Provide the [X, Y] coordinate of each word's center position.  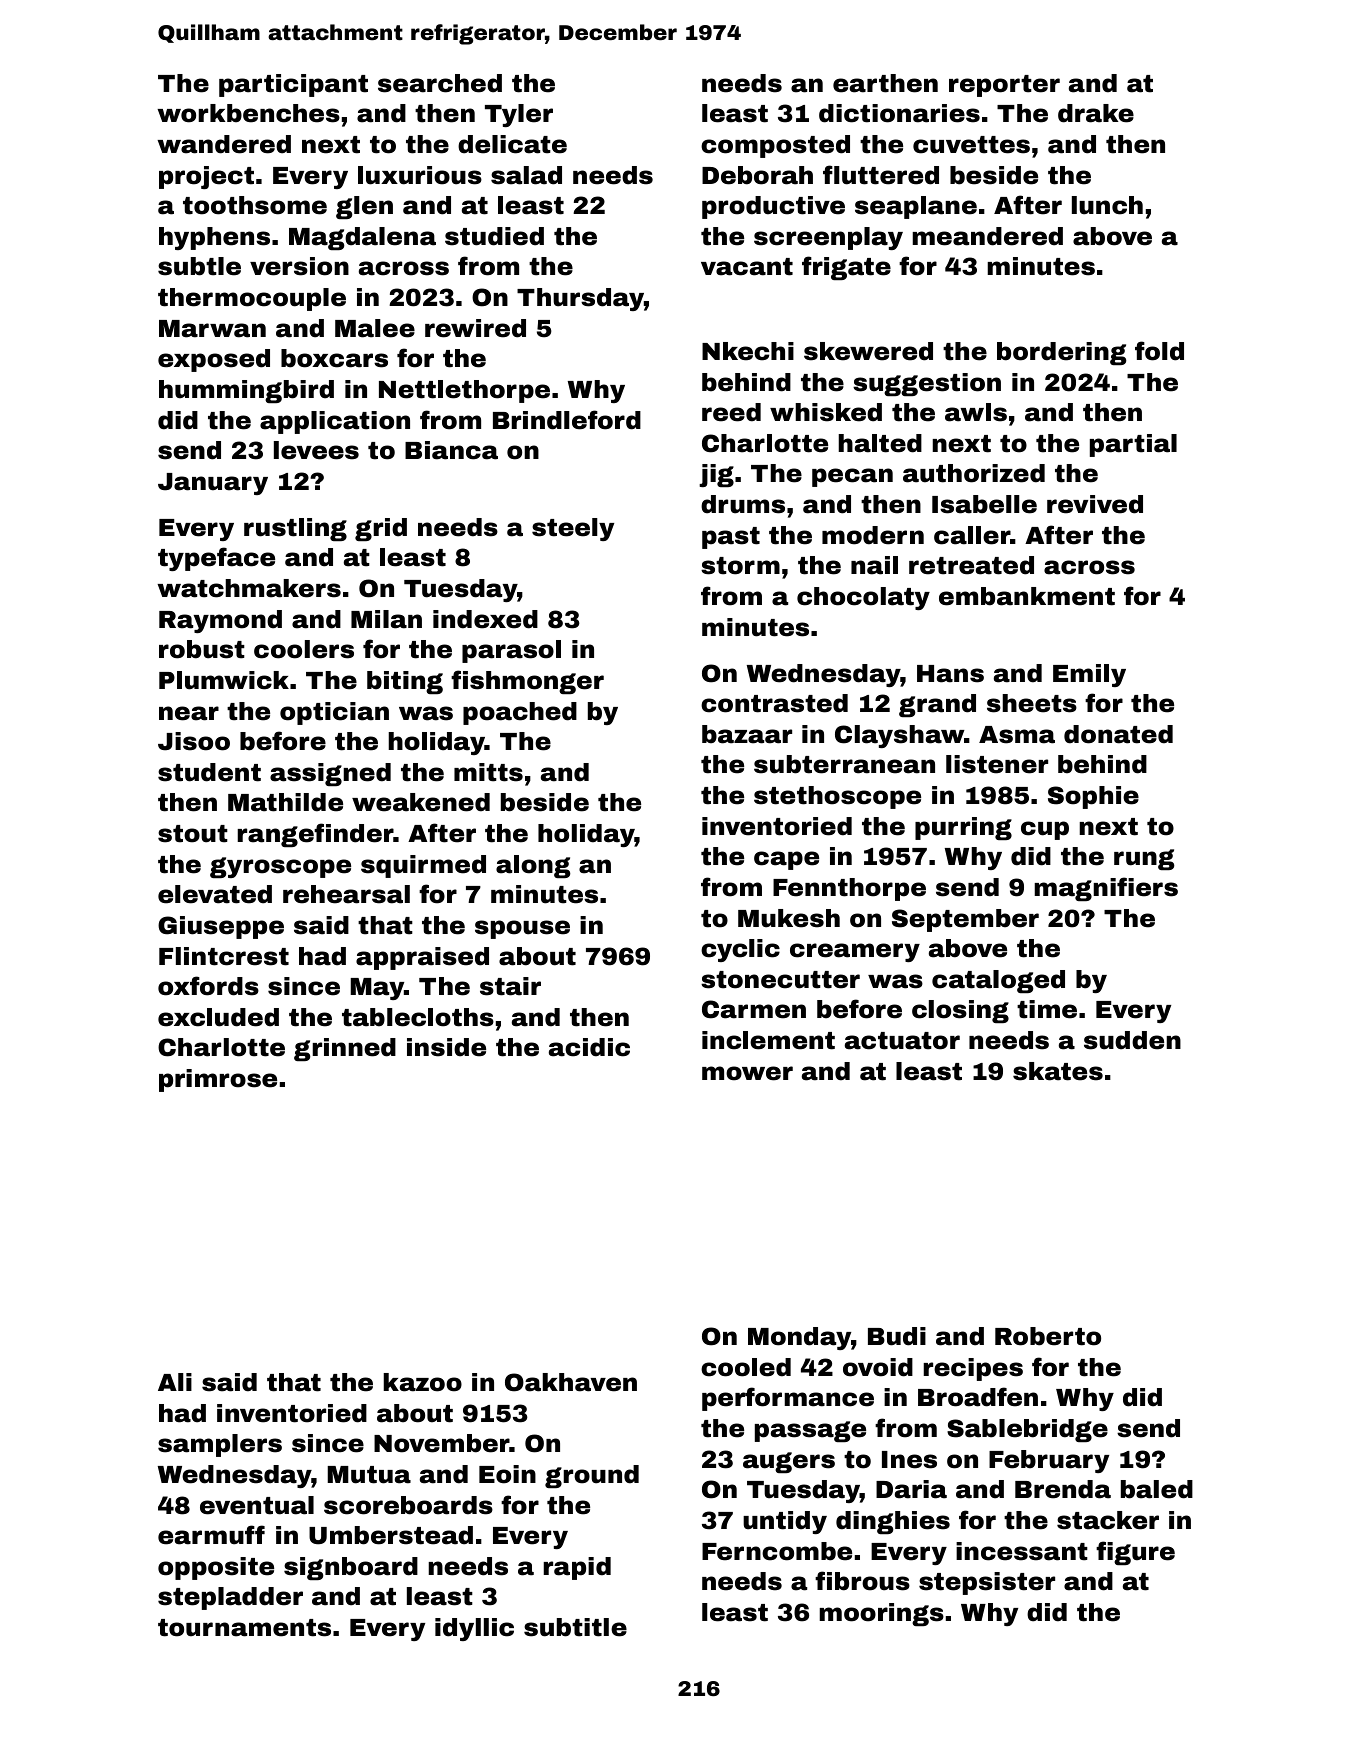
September [965, 920]
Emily [1089, 675]
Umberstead [391, 1535]
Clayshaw [899, 736]
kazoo [422, 1382]
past [731, 538]
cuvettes [971, 145]
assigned [330, 774]
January [213, 484]
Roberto [1048, 1336]
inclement [768, 1040]
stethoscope [837, 797]
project [206, 177]
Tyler [519, 115]
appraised [422, 958]
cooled [746, 1367]
